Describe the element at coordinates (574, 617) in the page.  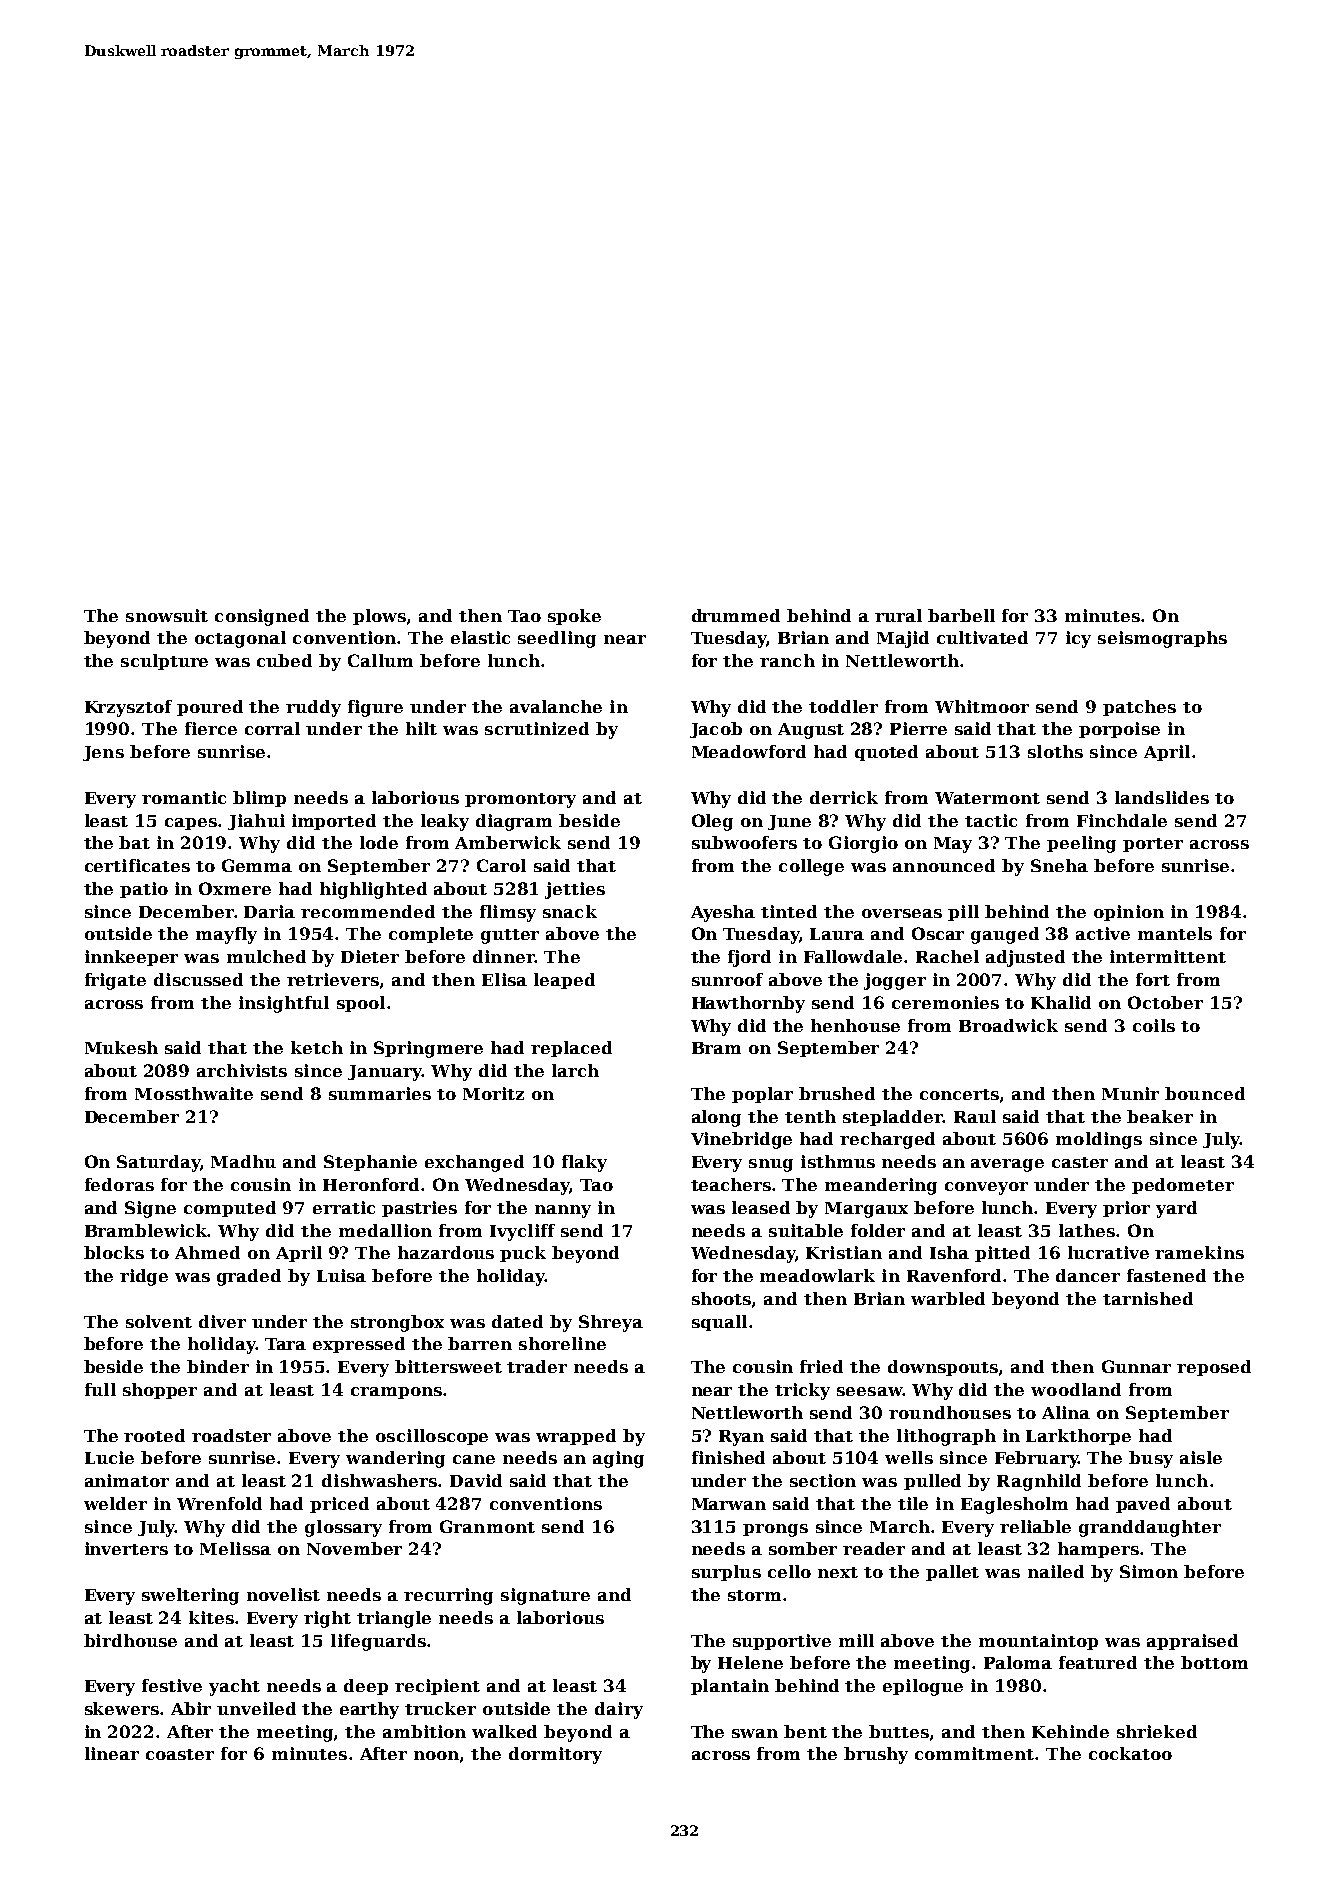
I see `spoke` at that location.
